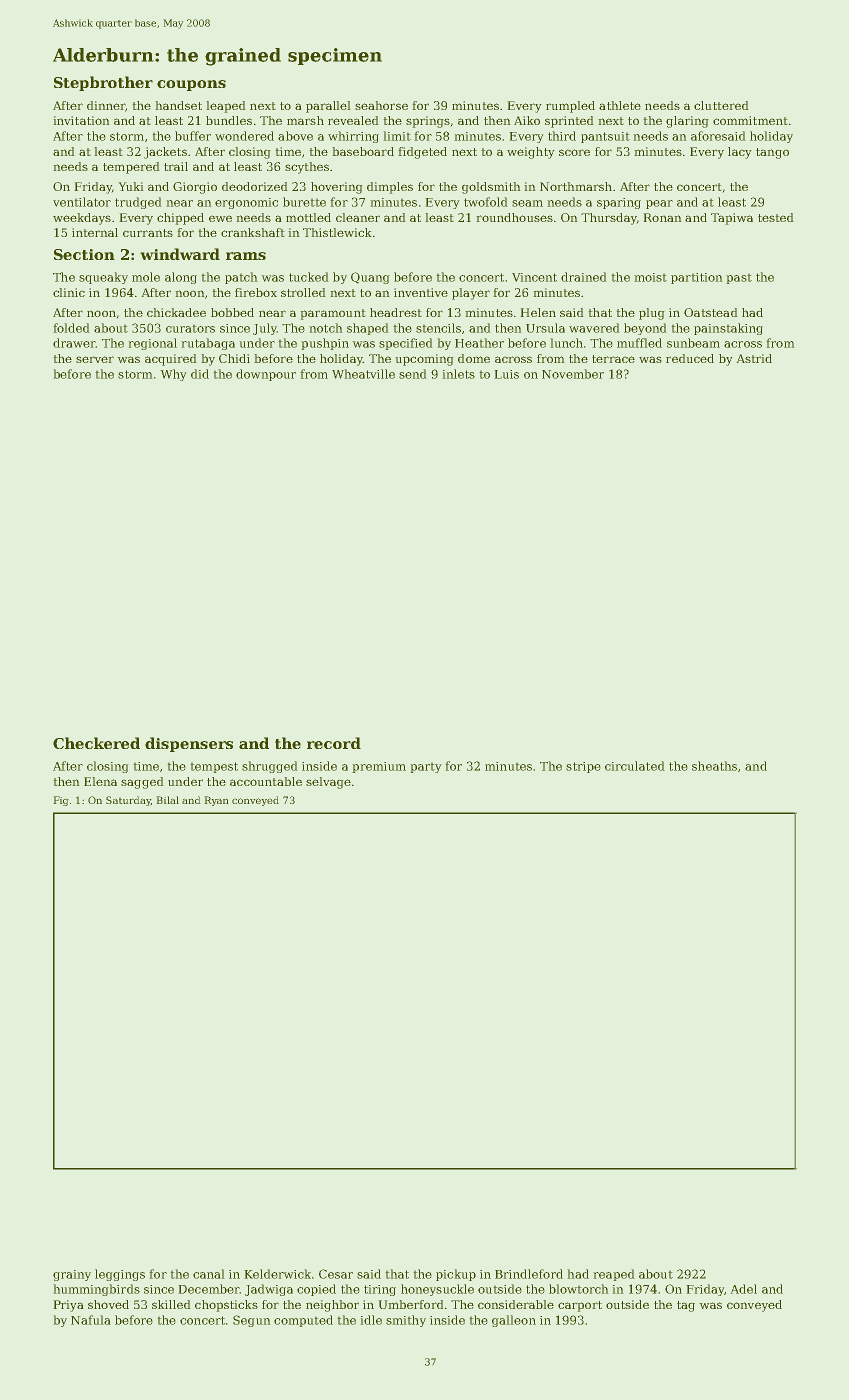  Describe the element at coordinates (103, 83) in the screenshot. I see `Stepbrother` at that location.
